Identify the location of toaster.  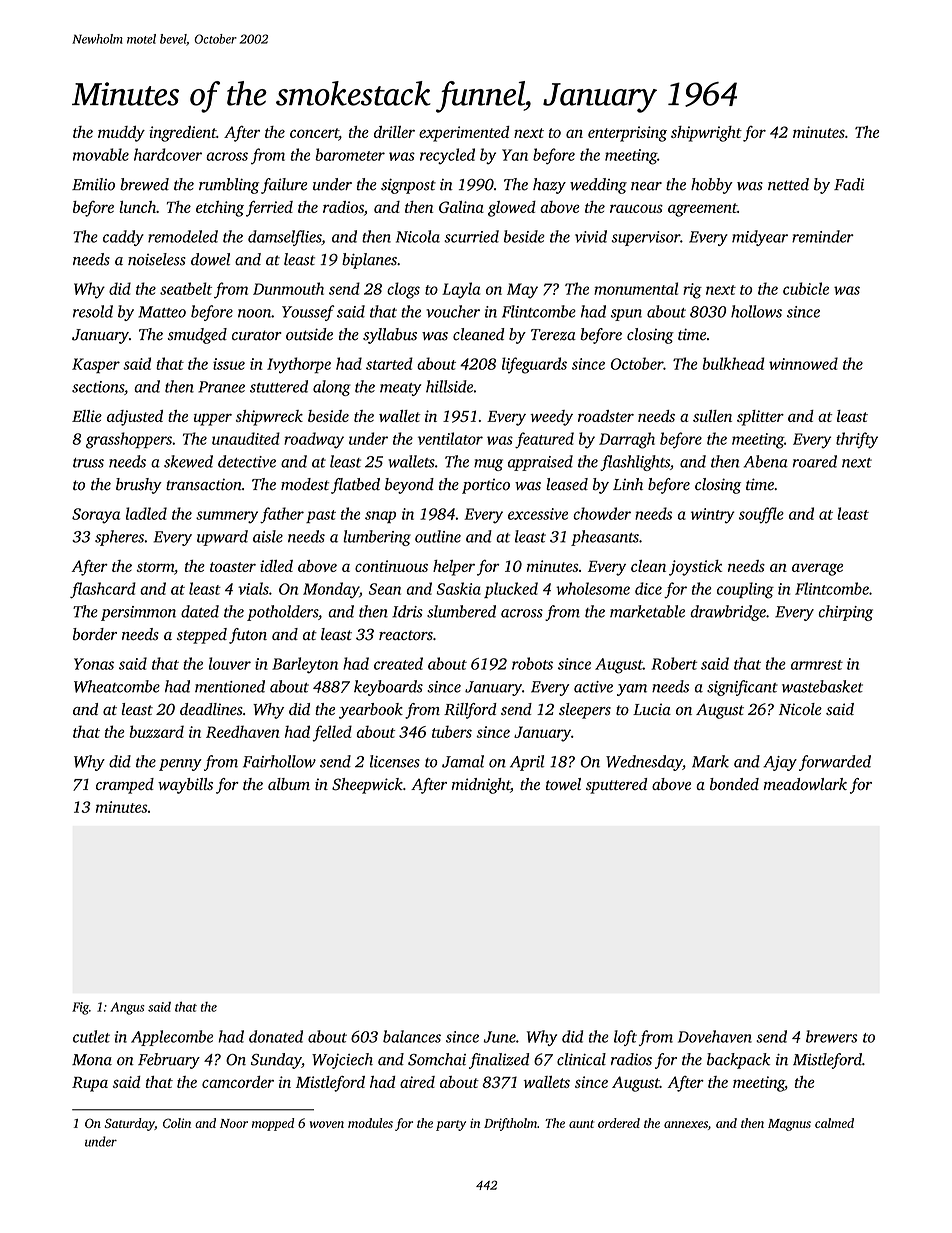
(233, 567).
